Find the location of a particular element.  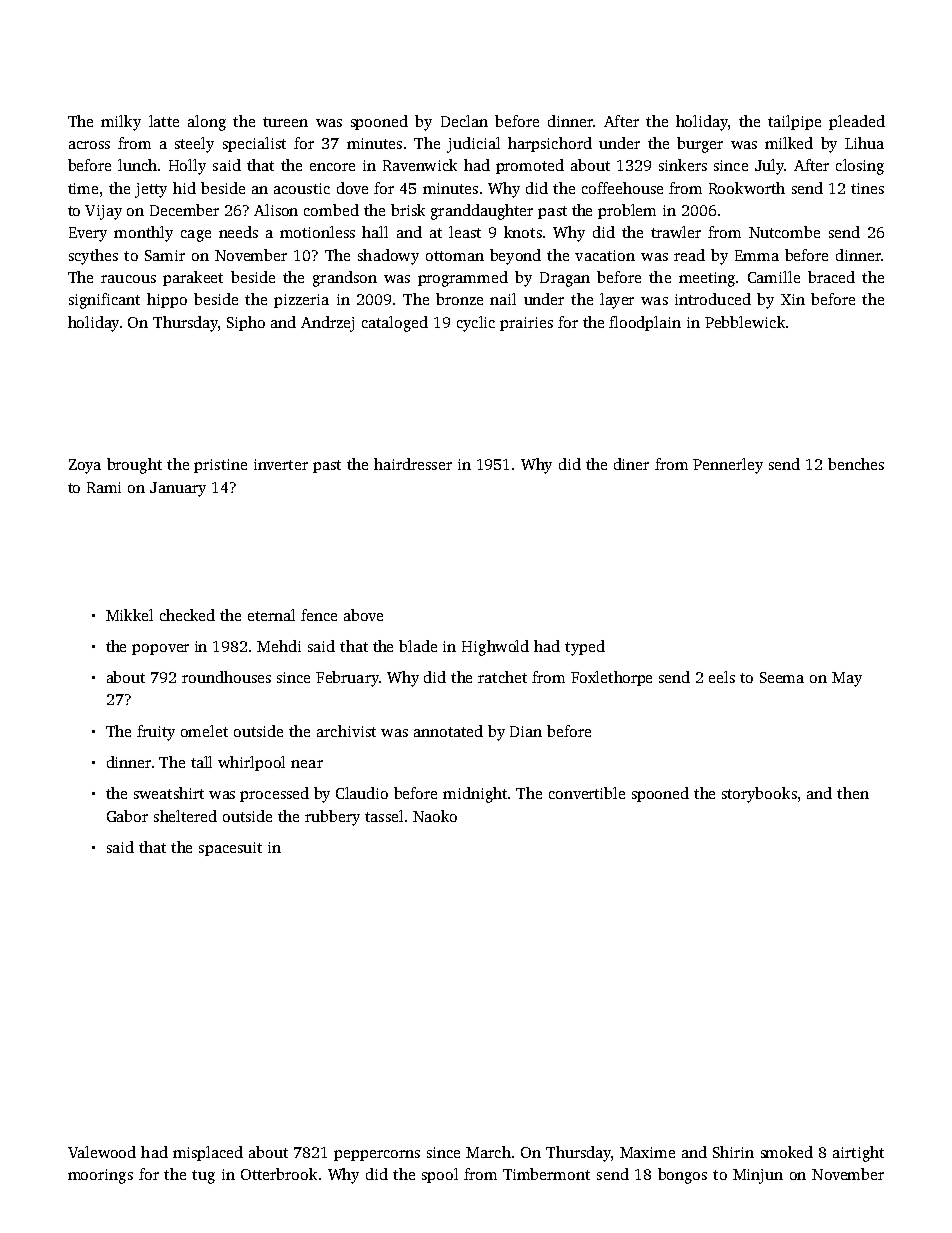

then is located at coordinates (853, 793).
